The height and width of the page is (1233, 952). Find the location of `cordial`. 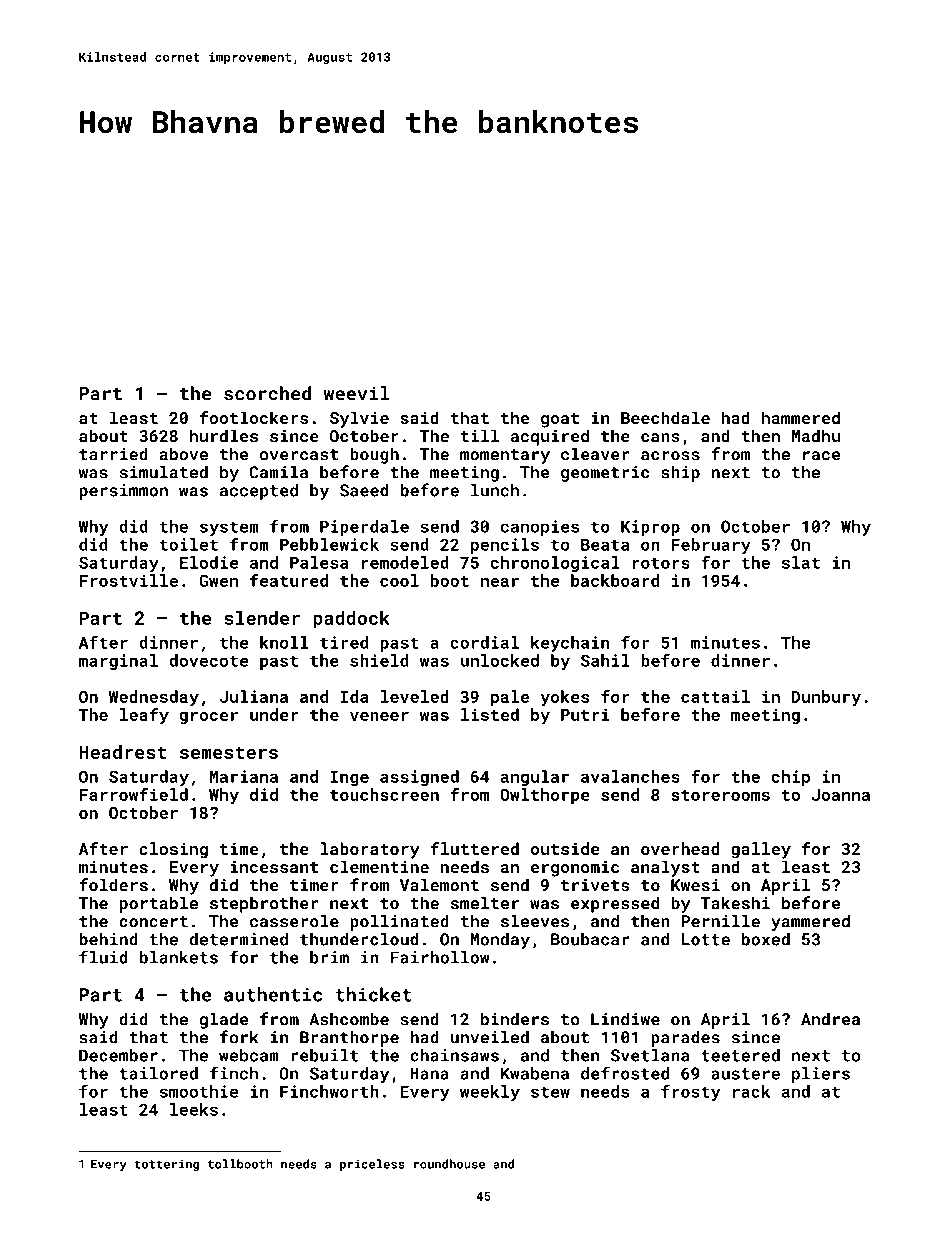

cordial is located at coordinates (484, 642).
